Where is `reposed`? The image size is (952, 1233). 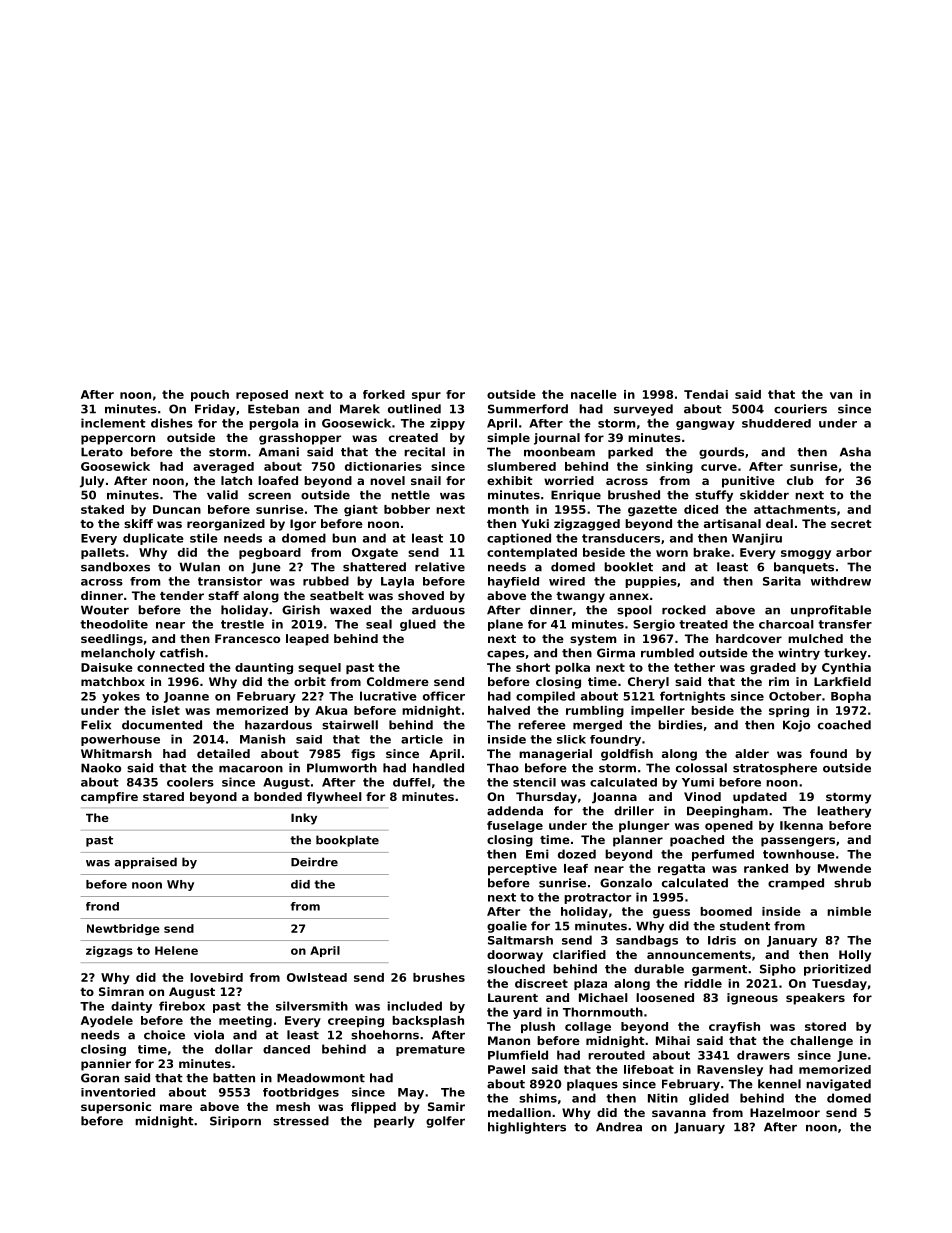 reposed is located at coordinates (262, 395).
